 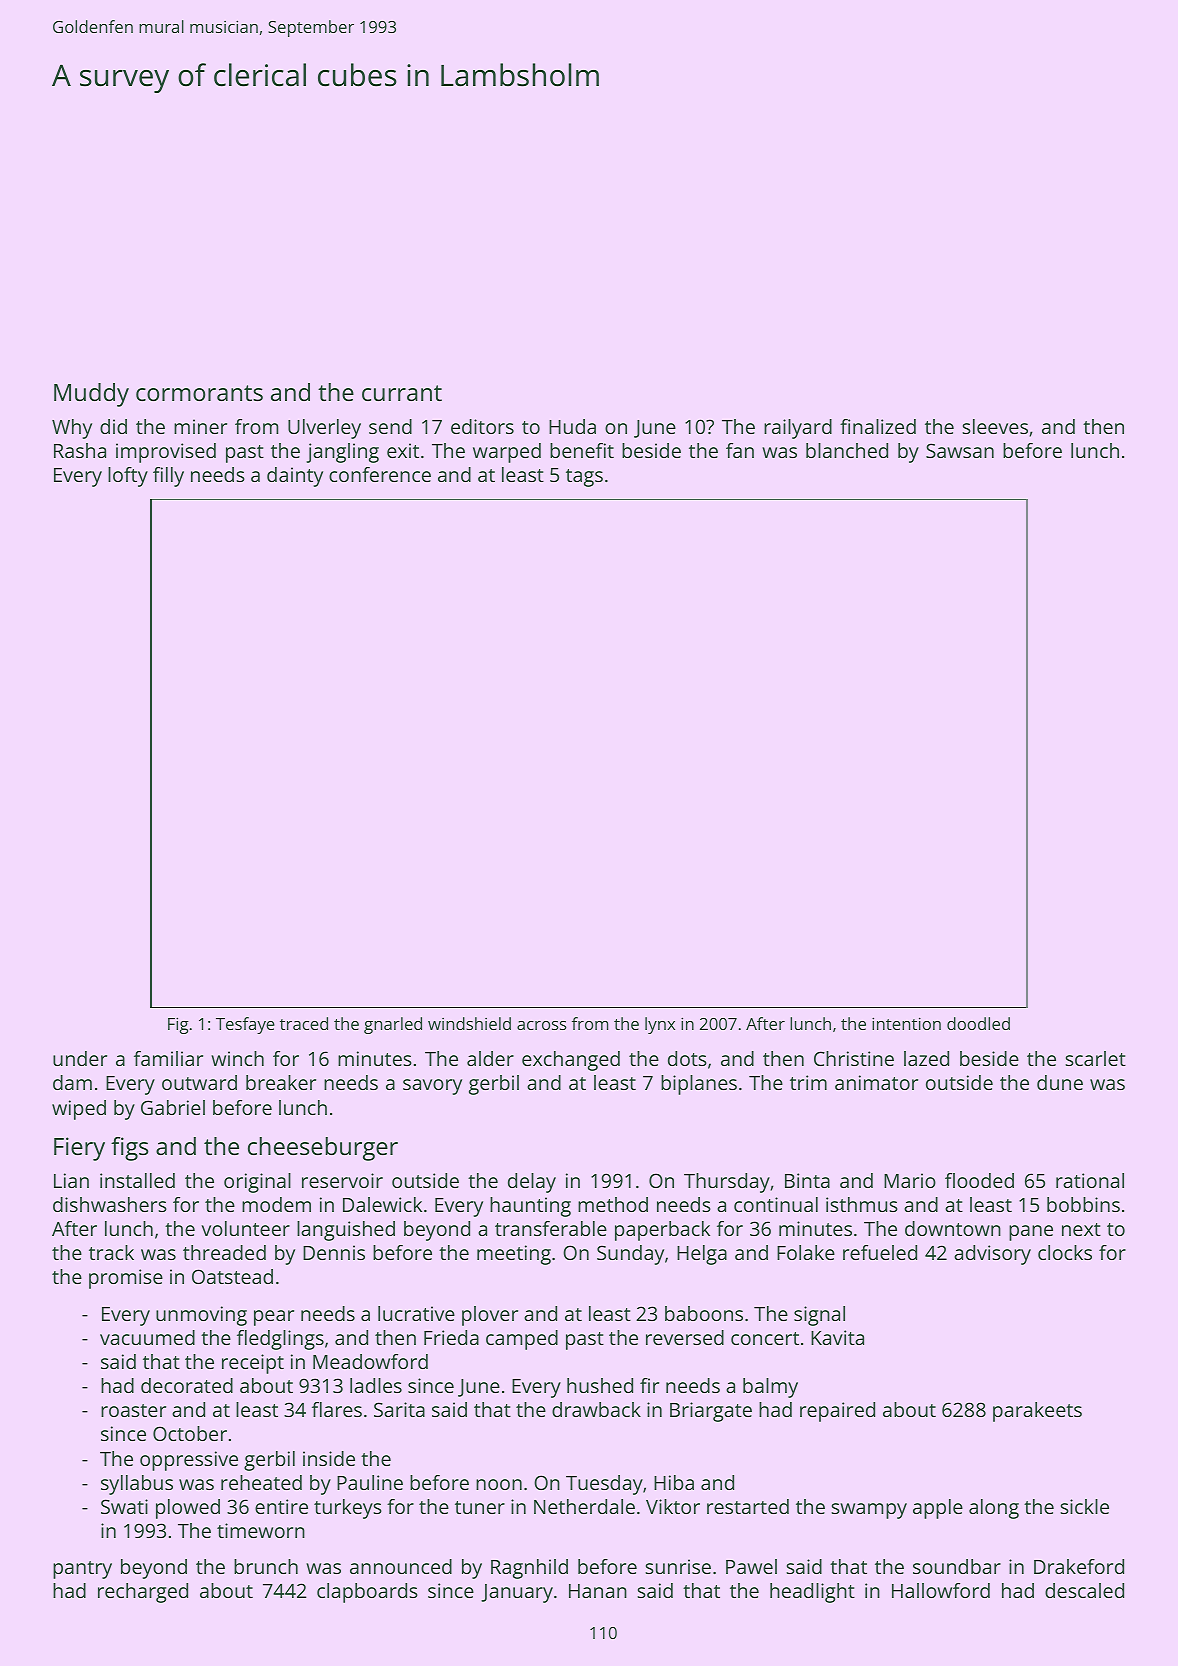 I want to click on windshield, so click(x=469, y=1023).
